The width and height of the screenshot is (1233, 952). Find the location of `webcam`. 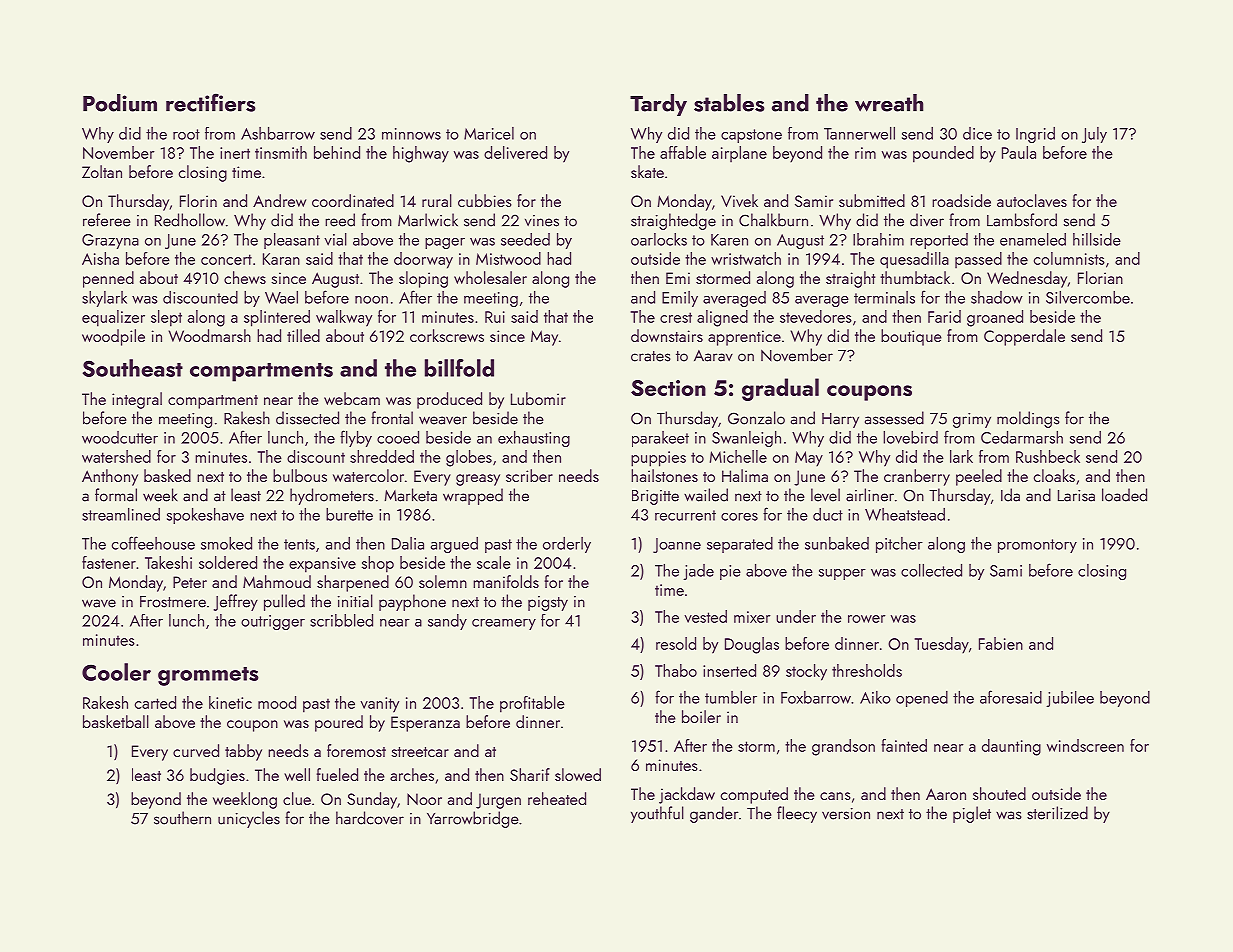

webcam is located at coordinates (352, 398).
